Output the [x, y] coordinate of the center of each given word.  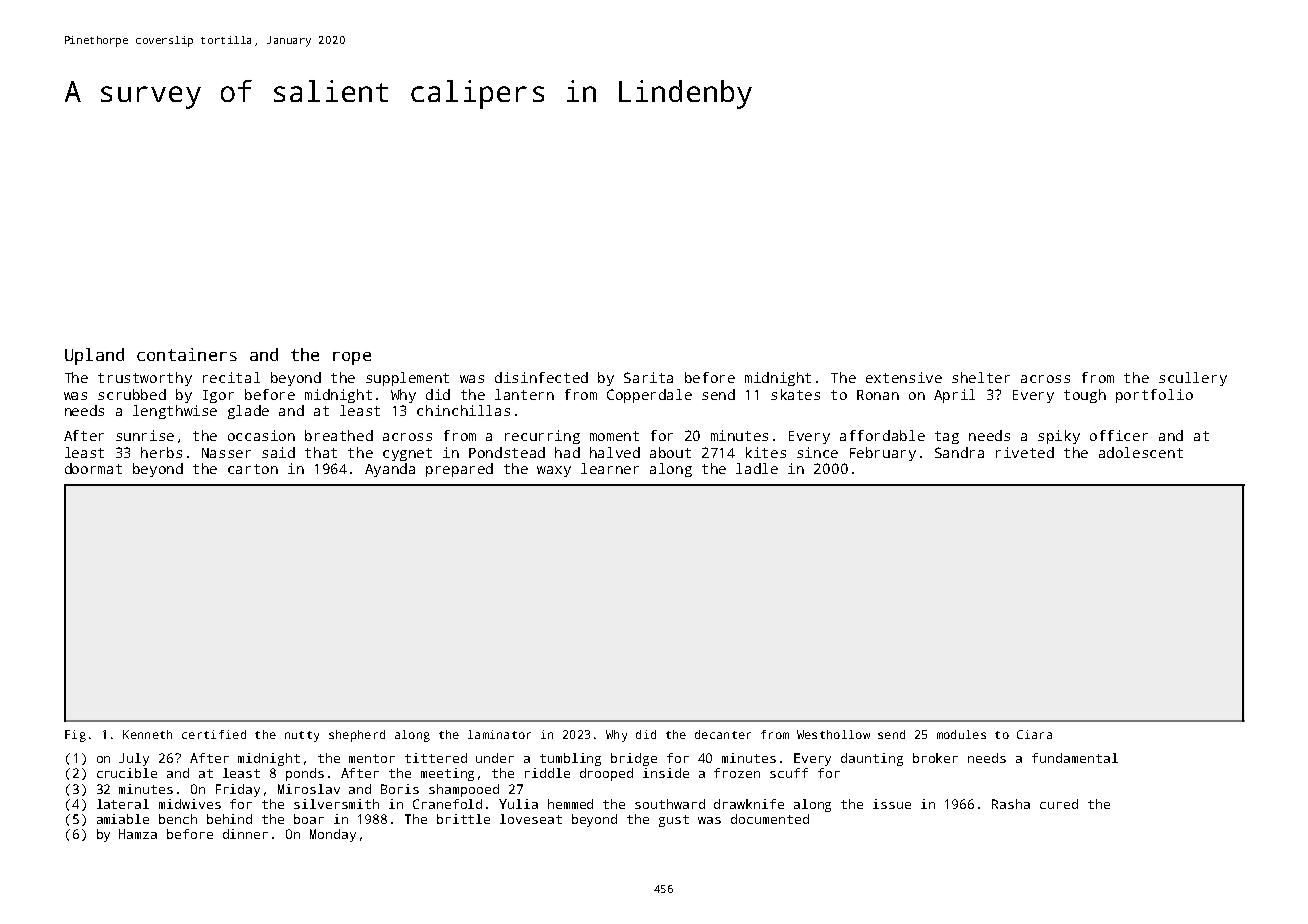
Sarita [648, 377]
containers [187, 354]
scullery [1193, 379]
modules [961, 734]
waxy [554, 471]
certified [214, 734]
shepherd [357, 736]
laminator [499, 734]
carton [253, 469]
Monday [333, 835]
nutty [302, 736]
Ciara [1034, 734]
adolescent [1141, 452]
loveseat [531, 819]
